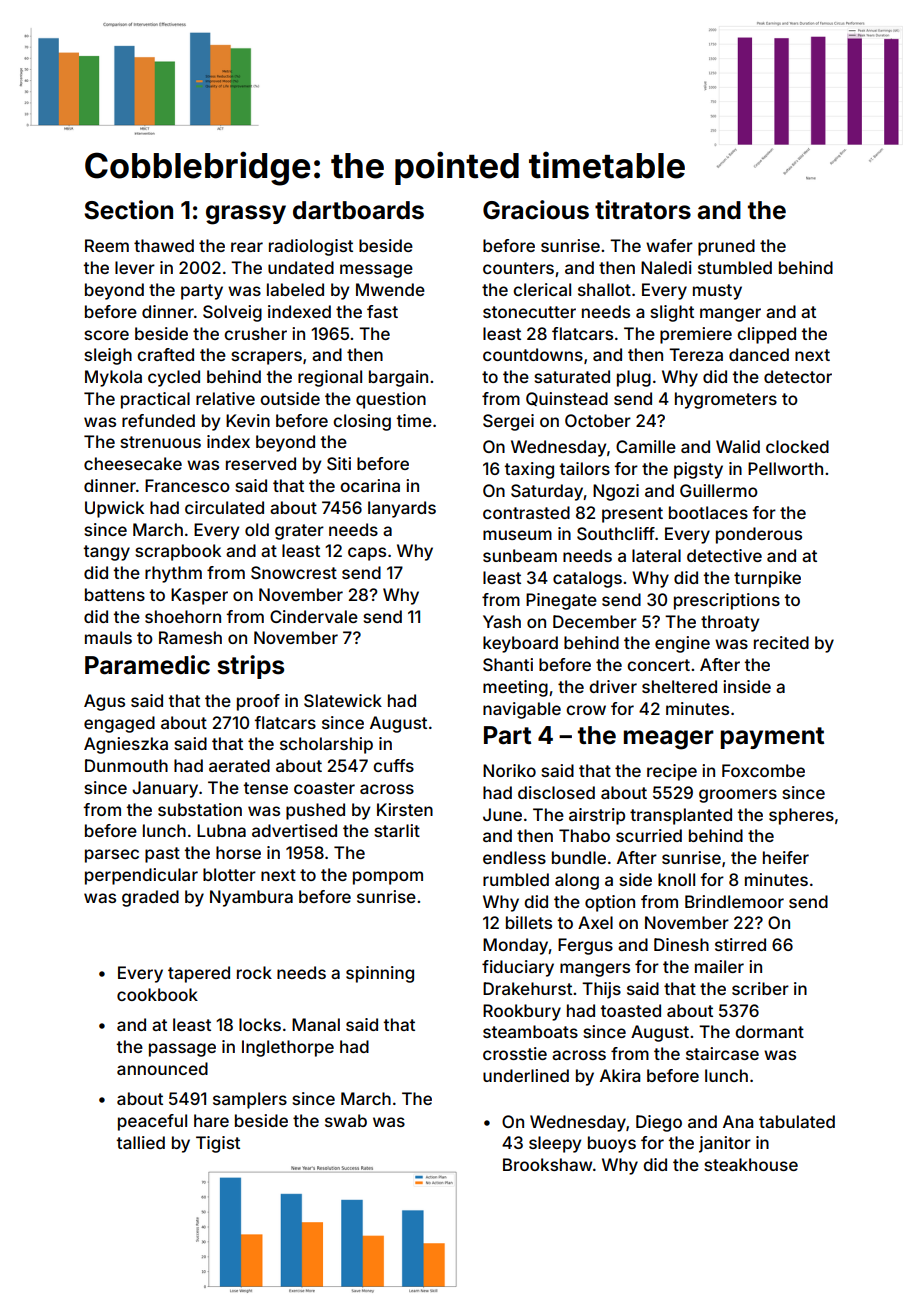 The image size is (924, 1314). I want to click on Pellworth, so click(785, 468).
